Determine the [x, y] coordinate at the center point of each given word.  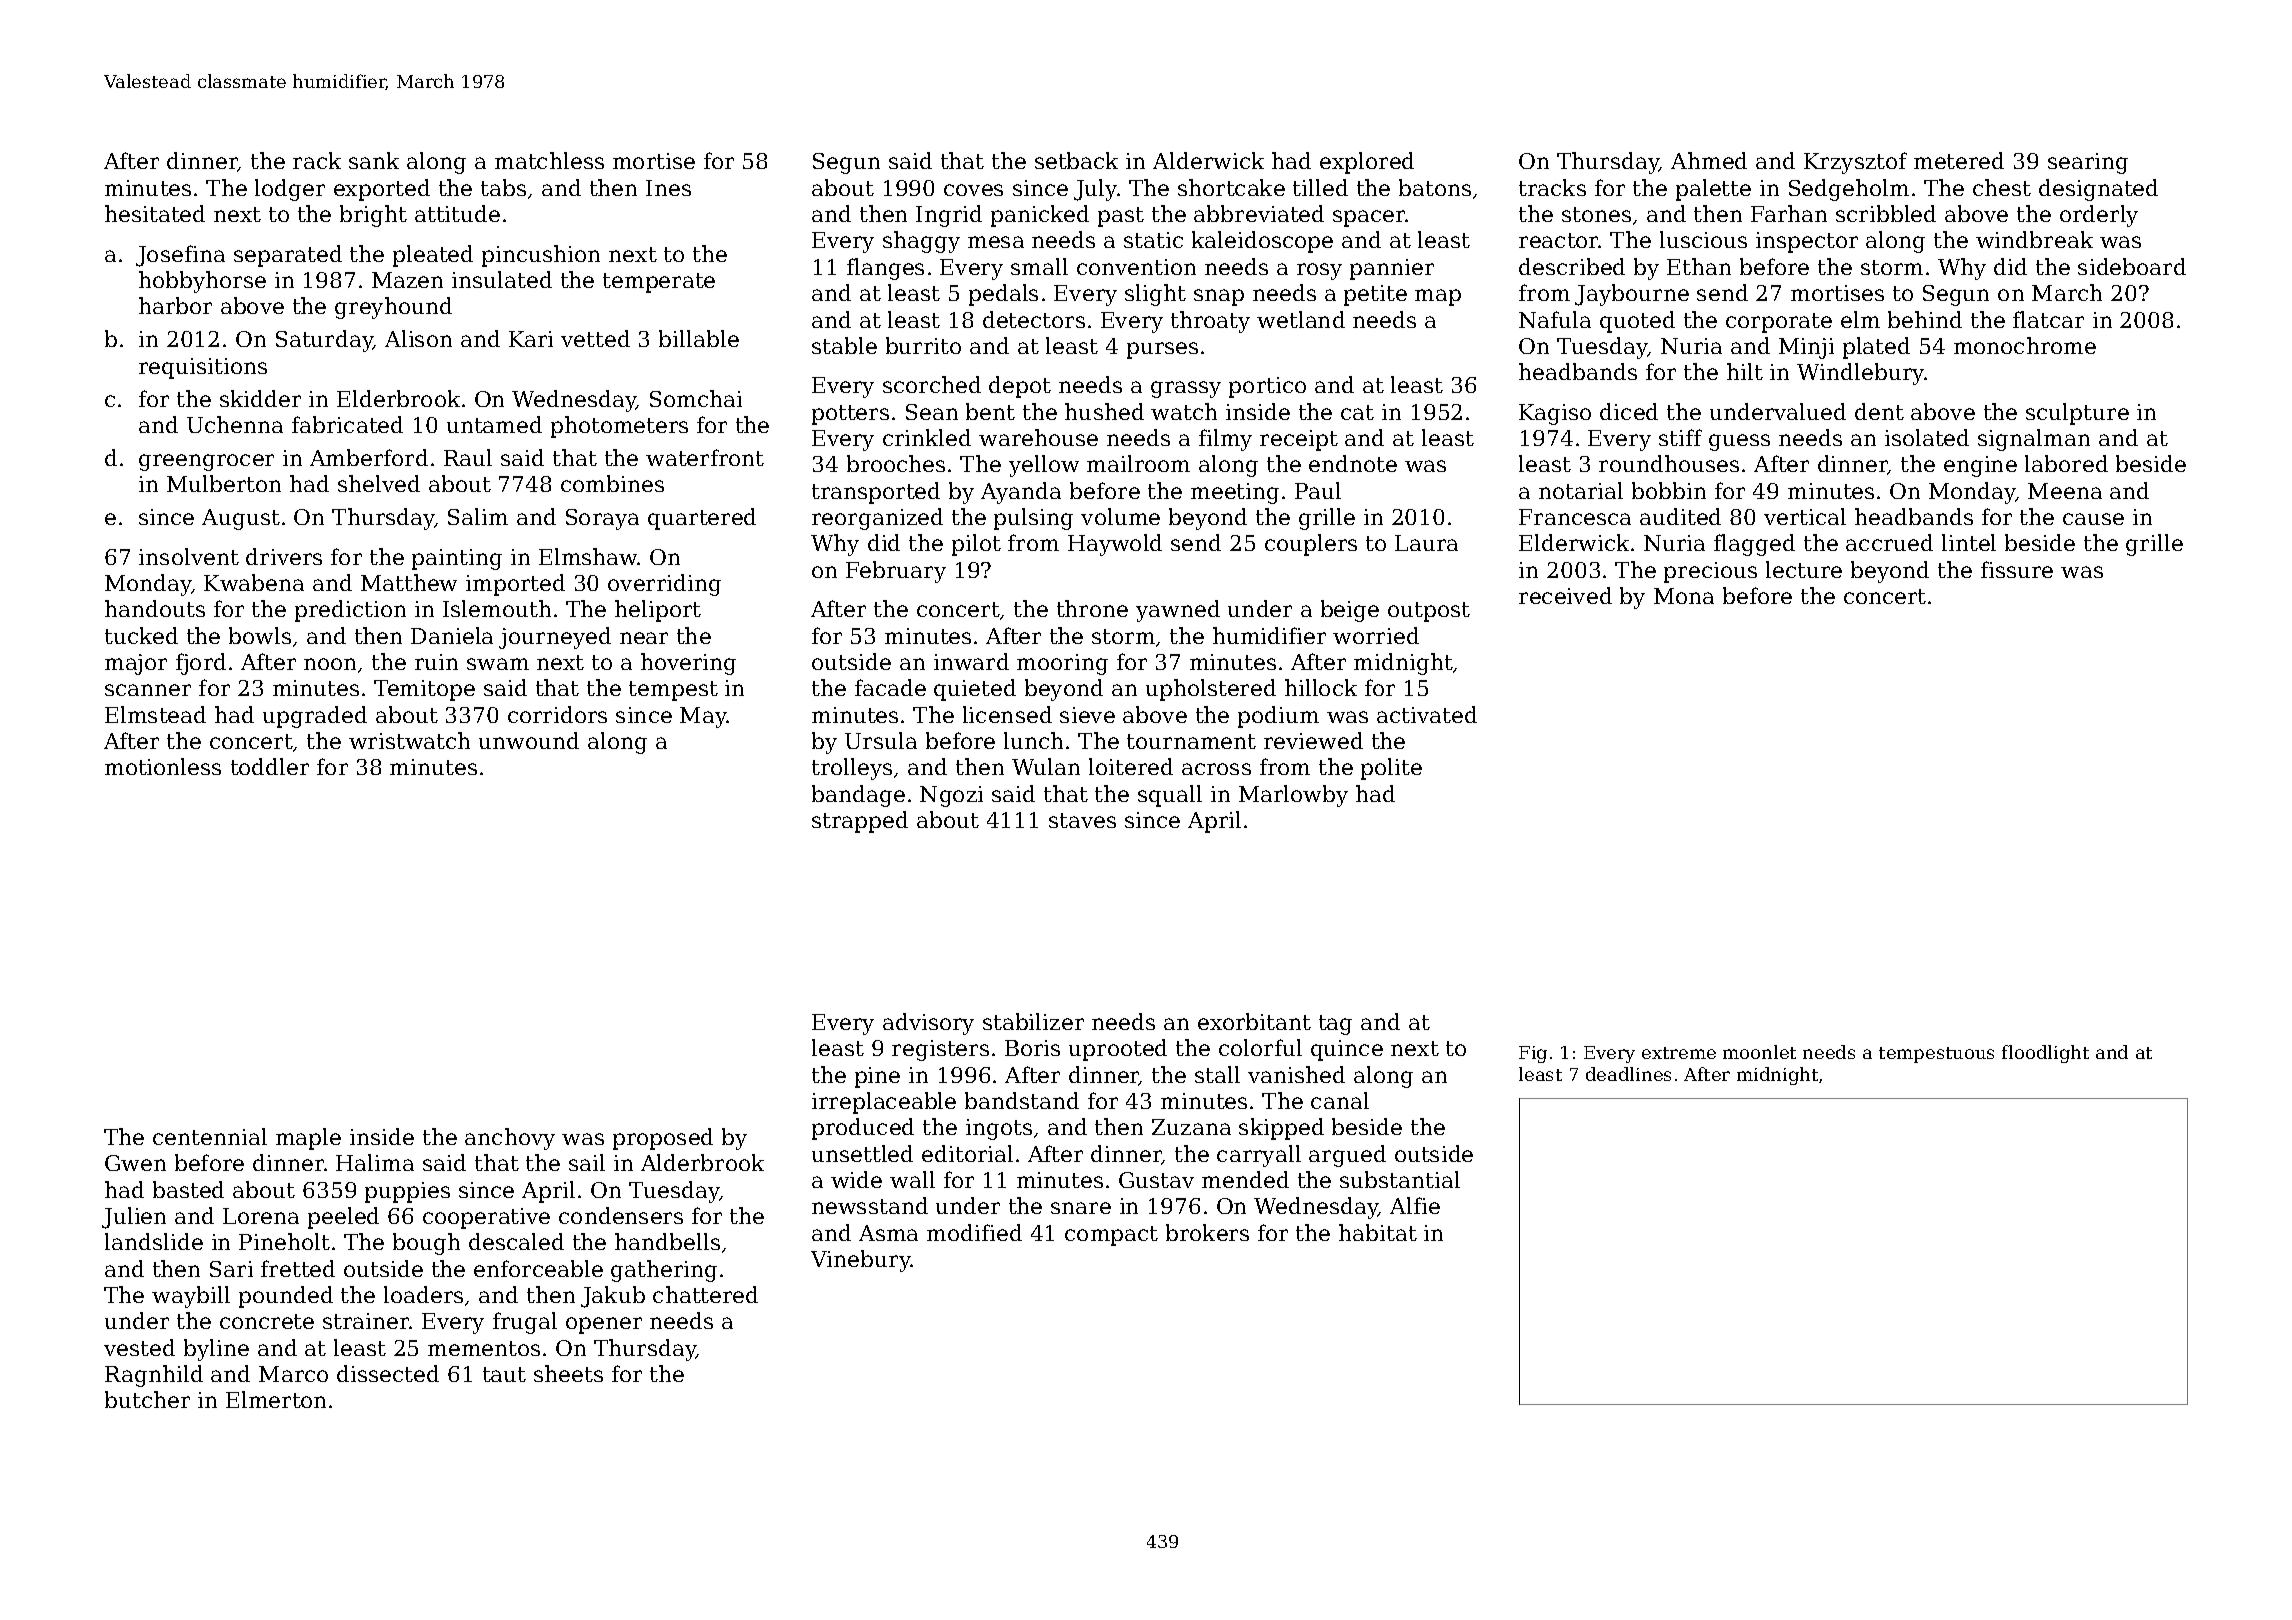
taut [504, 1374]
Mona [1684, 596]
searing [2088, 163]
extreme [1679, 1053]
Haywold [1115, 545]
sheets [568, 1373]
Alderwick [1208, 160]
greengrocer [206, 462]
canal [1340, 1100]
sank [374, 160]
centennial [210, 1136]
